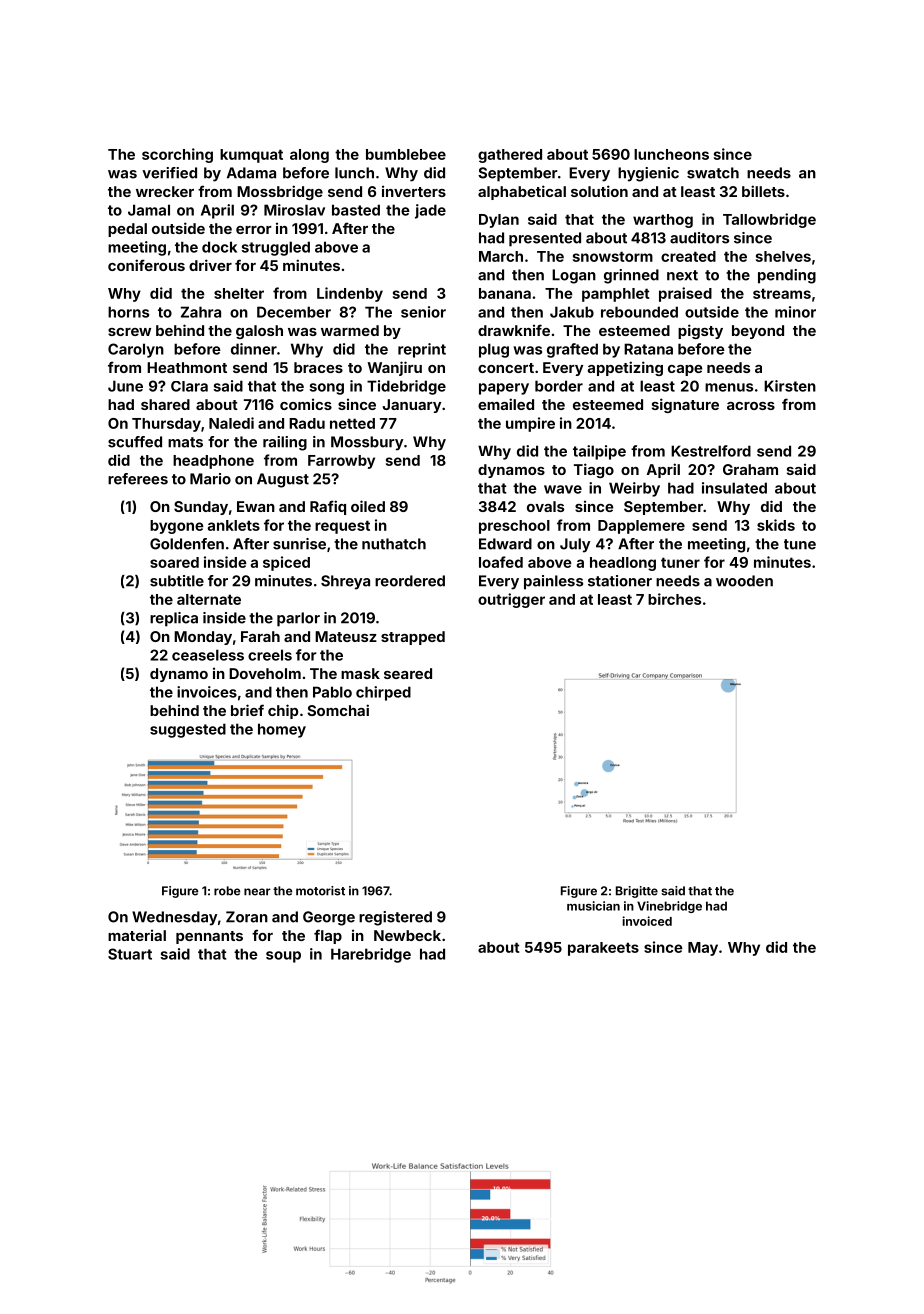  What do you see at coordinates (227, 891) in the screenshot?
I see `robe` at bounding box center [227, 891].
